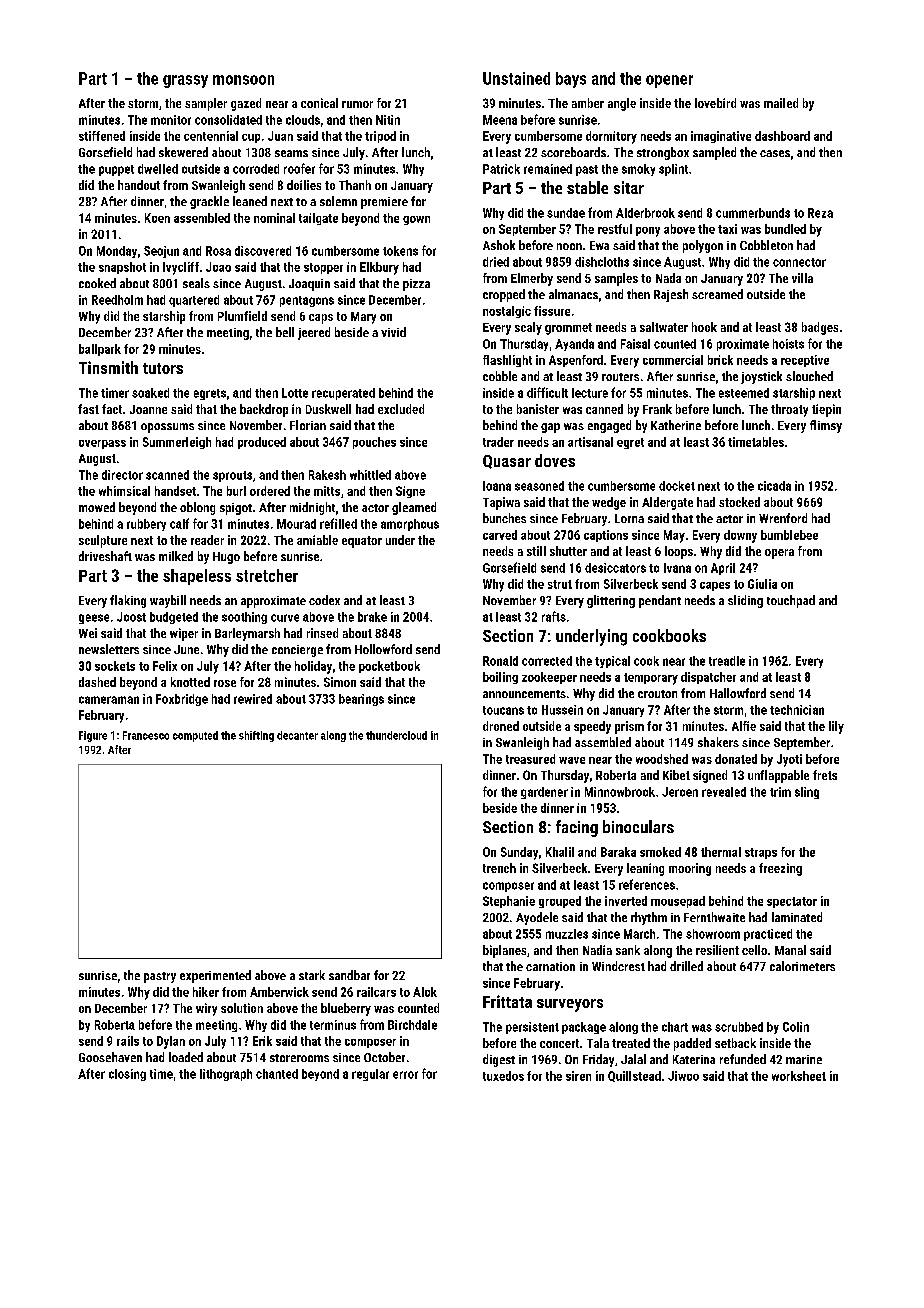 The image size is (924, 1308). Describe the element at coordinates (242, 316) in the document. I see `Plumfield` at that location.
